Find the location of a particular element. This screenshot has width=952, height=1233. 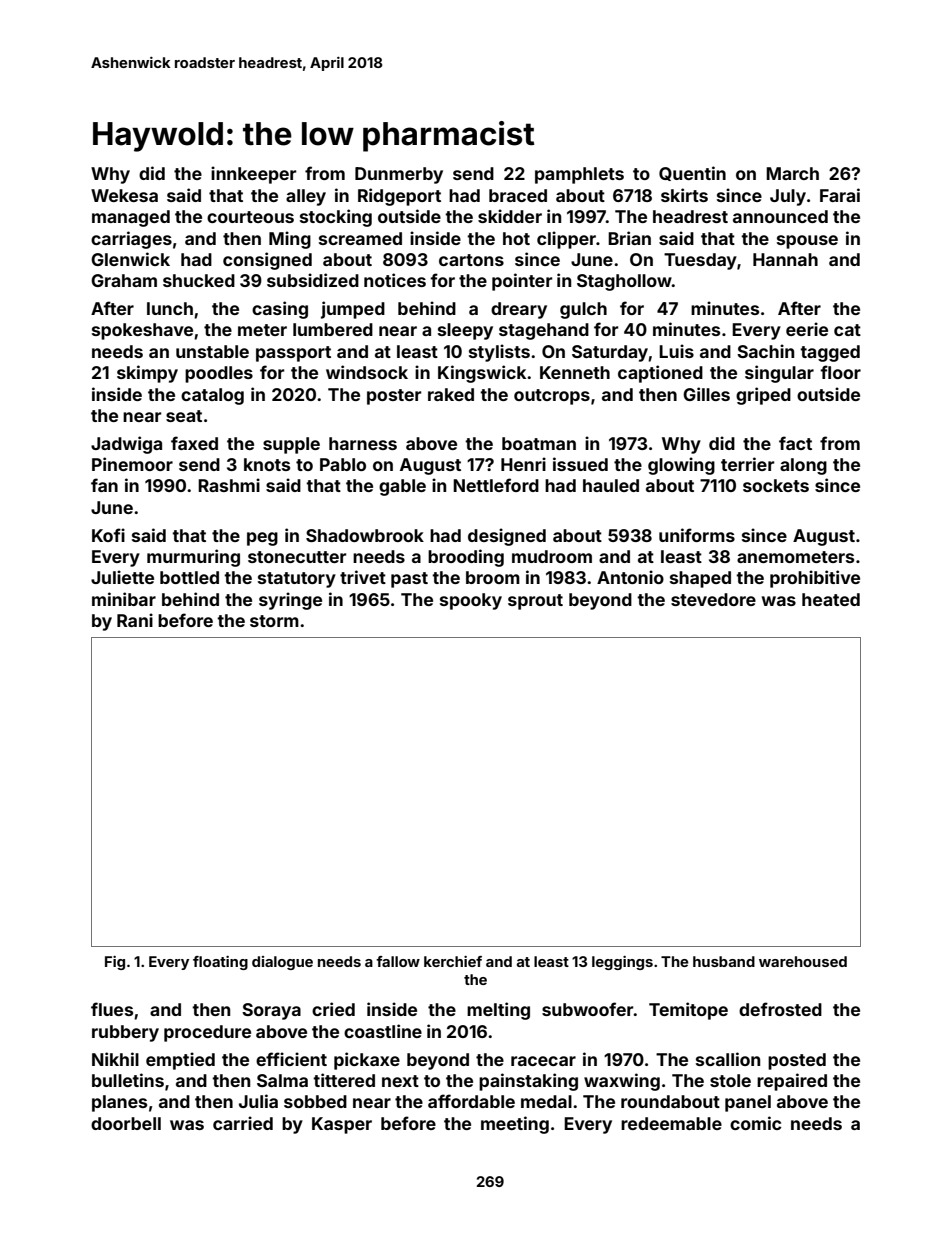

spooky is located at coordinates (471, 601).
